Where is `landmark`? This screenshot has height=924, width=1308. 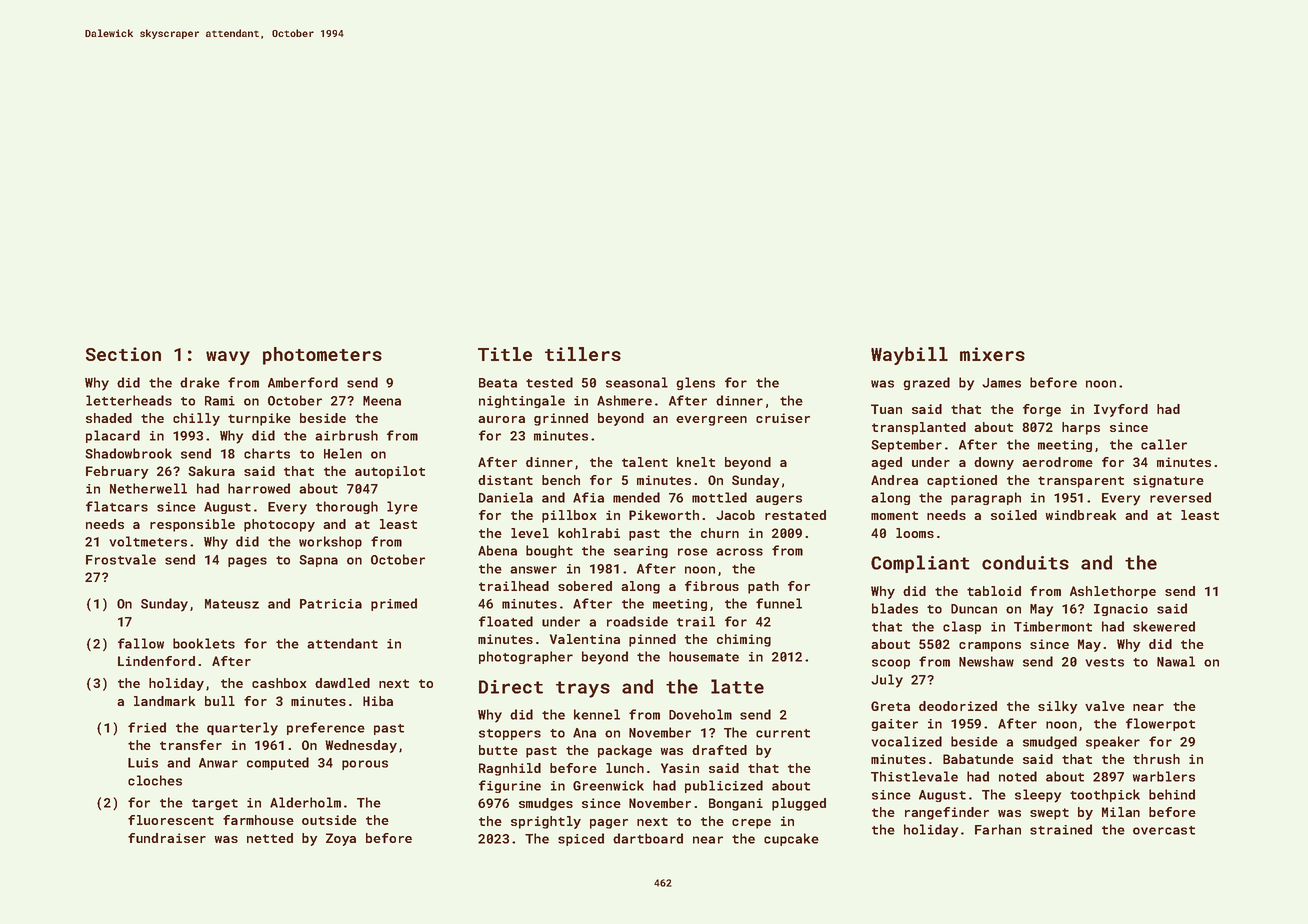 landmark is located at coordinates (165, 701).
